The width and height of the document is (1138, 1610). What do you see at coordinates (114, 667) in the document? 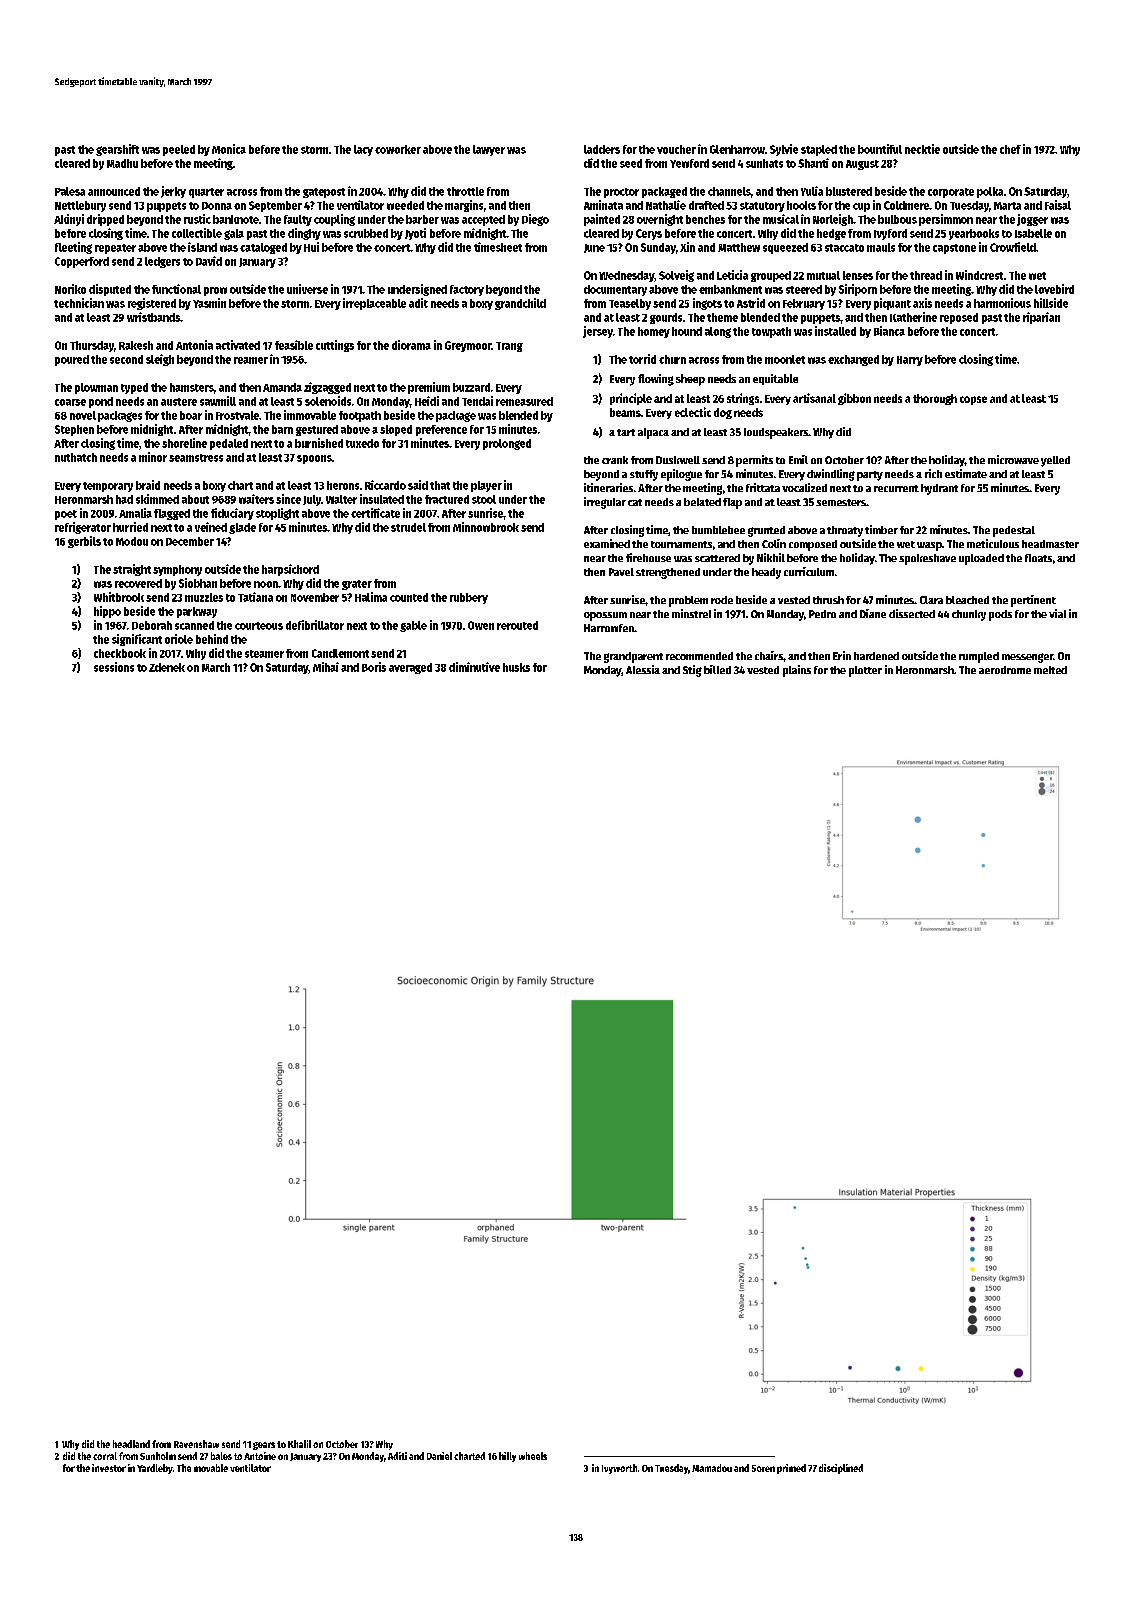
I see `sessions` at bounding box center [114, 667].
